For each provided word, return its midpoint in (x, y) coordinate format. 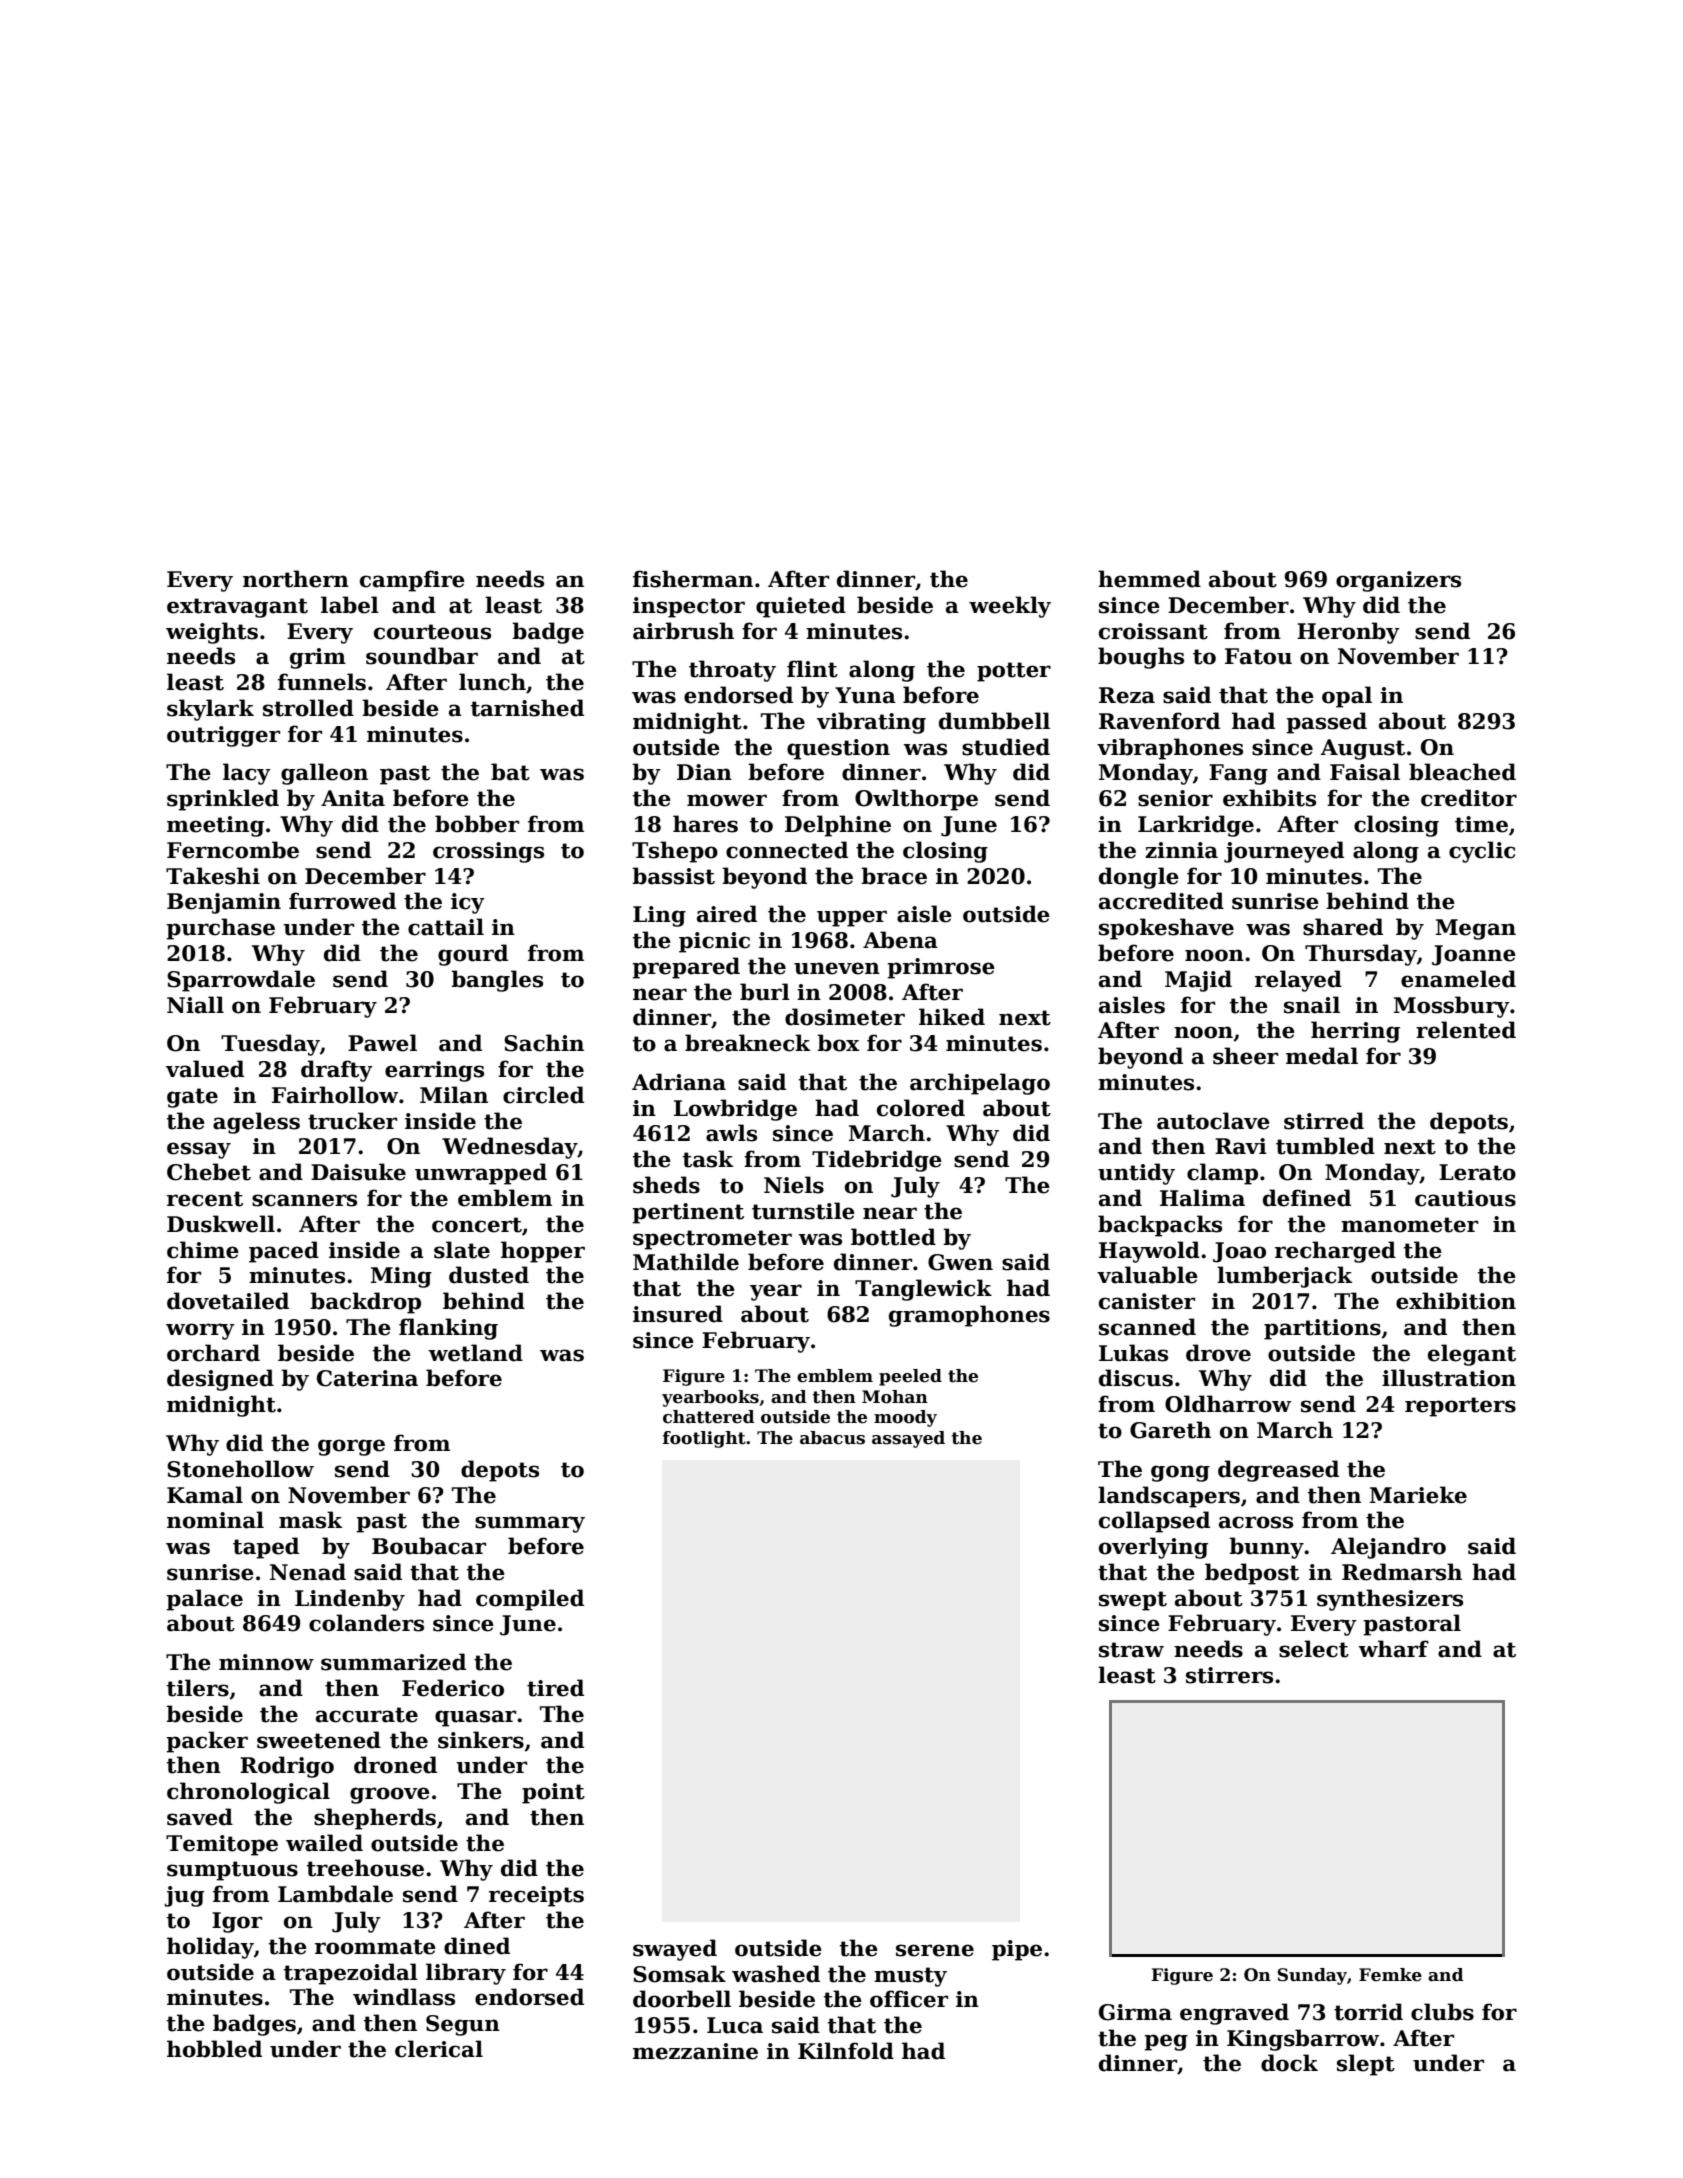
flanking (448, 1329)
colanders (366, 1623)
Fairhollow (335, 1095)
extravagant (237, 608)
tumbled (1325, 1146)
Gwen (960, 1262)
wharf (1393, 1649)
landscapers (1169, 1497)
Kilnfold (846, 2051)
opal (1347, 697)
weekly (1010, 607)
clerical (439, 2049)
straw (1131, 1650)
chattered (709, 1417)
